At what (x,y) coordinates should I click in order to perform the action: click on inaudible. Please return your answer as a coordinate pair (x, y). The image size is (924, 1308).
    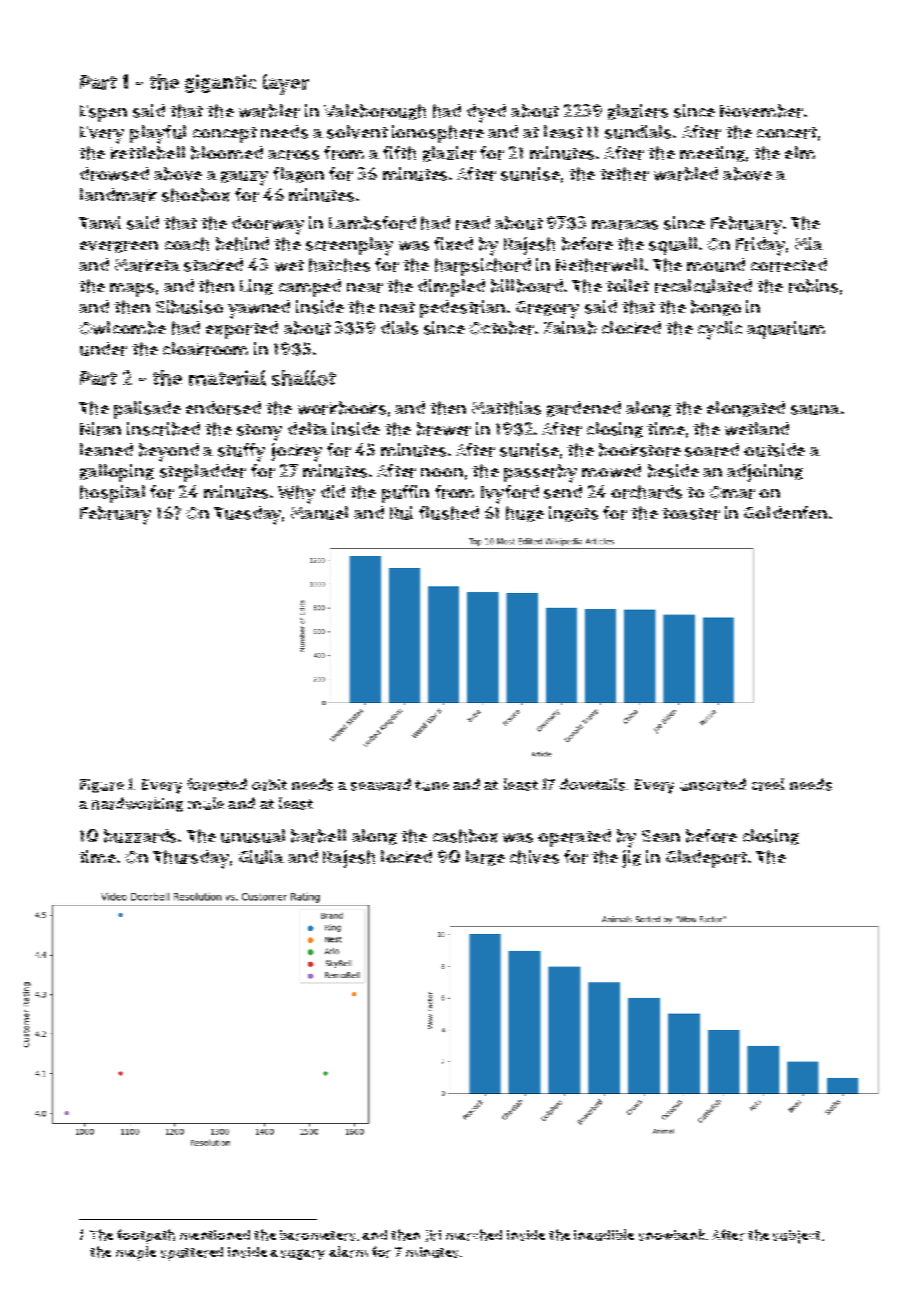
    Looking at the image, I should click on (604, 1235).
